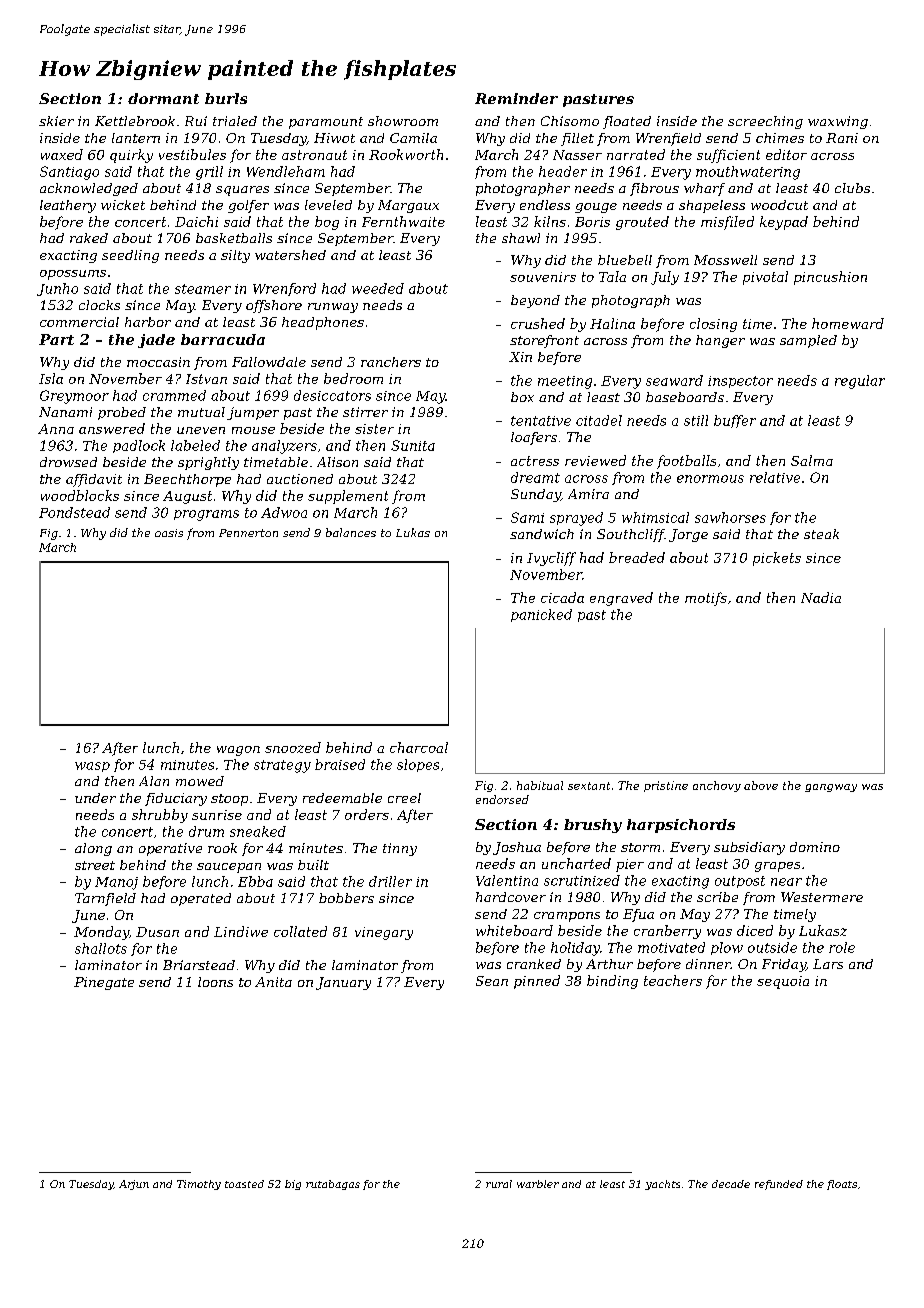 Image resolution: width=924 pixels, height=1308 pixels. Describe the element at coordinates (541, 615) in the document. I see `panicked` at that location.
